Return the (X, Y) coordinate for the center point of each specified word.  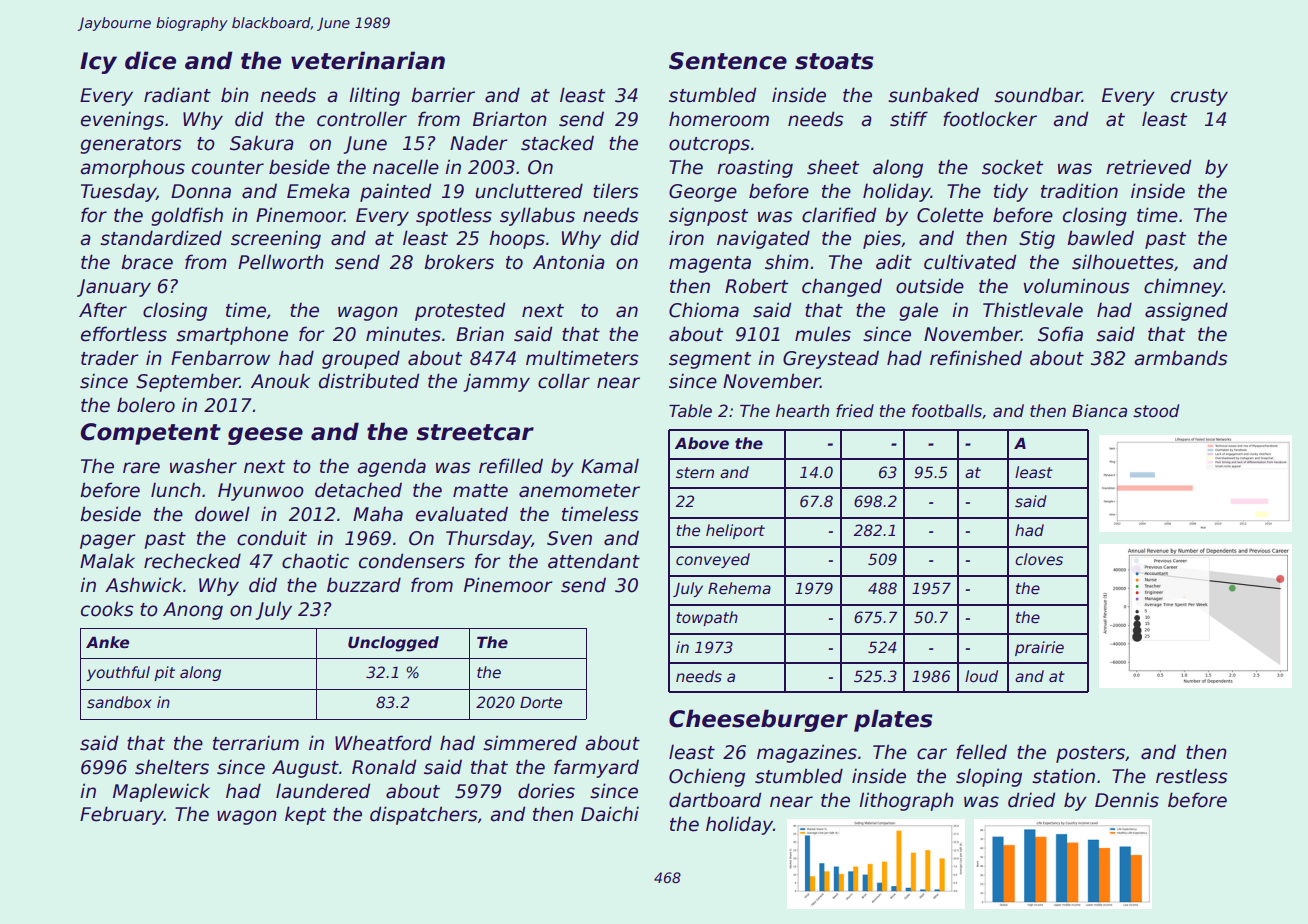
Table (690, 411)
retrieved (1148, 167)
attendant (594, 561)
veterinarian (368, 60)
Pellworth (281, 262)
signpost (708, 216)
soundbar (1038, 95)
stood (1156, 411)
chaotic (315, 561)
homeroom (719, 119)
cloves (1039, 559)
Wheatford (383, 743)
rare (141, 468)
